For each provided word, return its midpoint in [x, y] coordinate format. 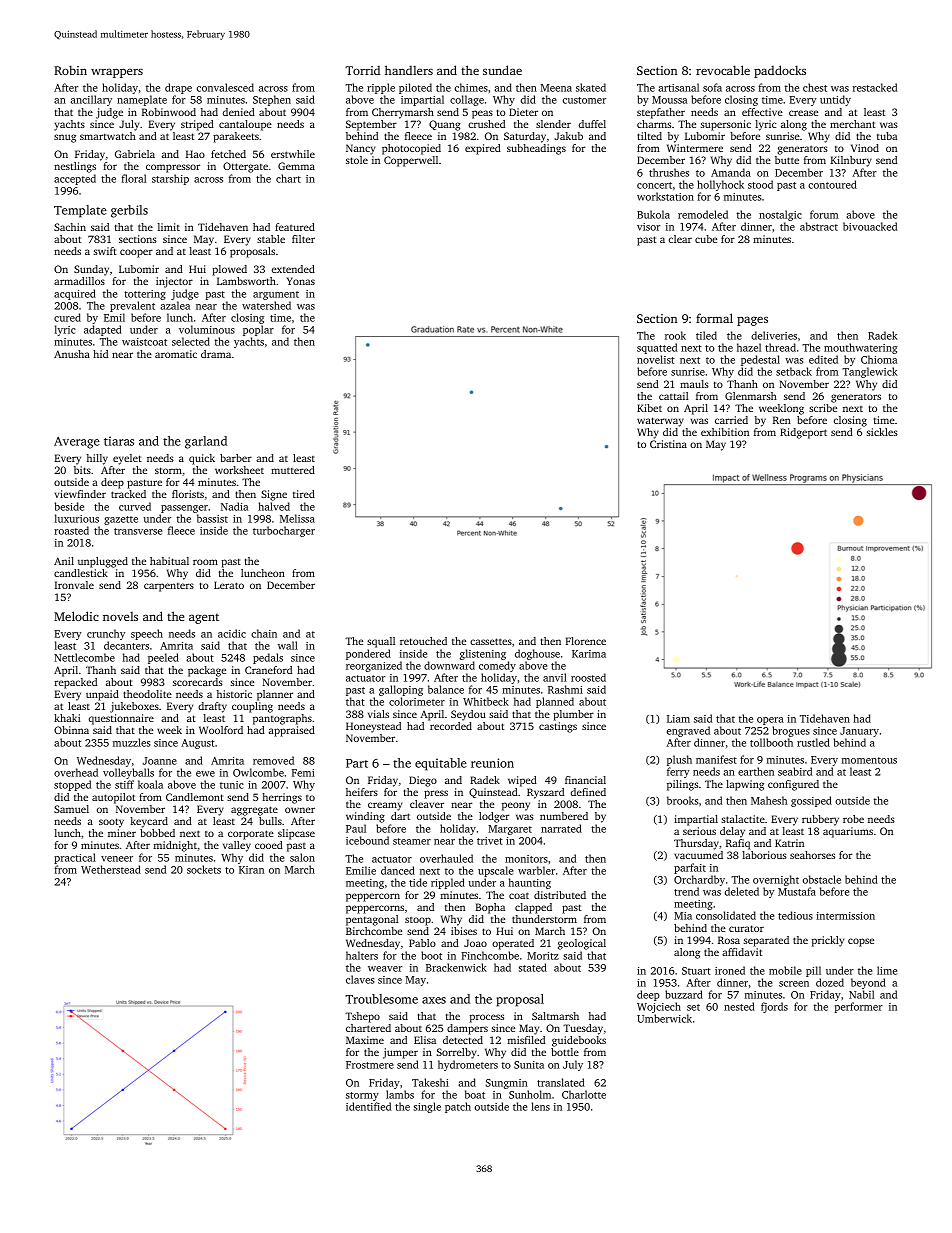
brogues [791, 731]
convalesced [225, 87]
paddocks [780, 71]
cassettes [491, 641]
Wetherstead [111, 869]
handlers [409, 70]
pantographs [282, 719]
